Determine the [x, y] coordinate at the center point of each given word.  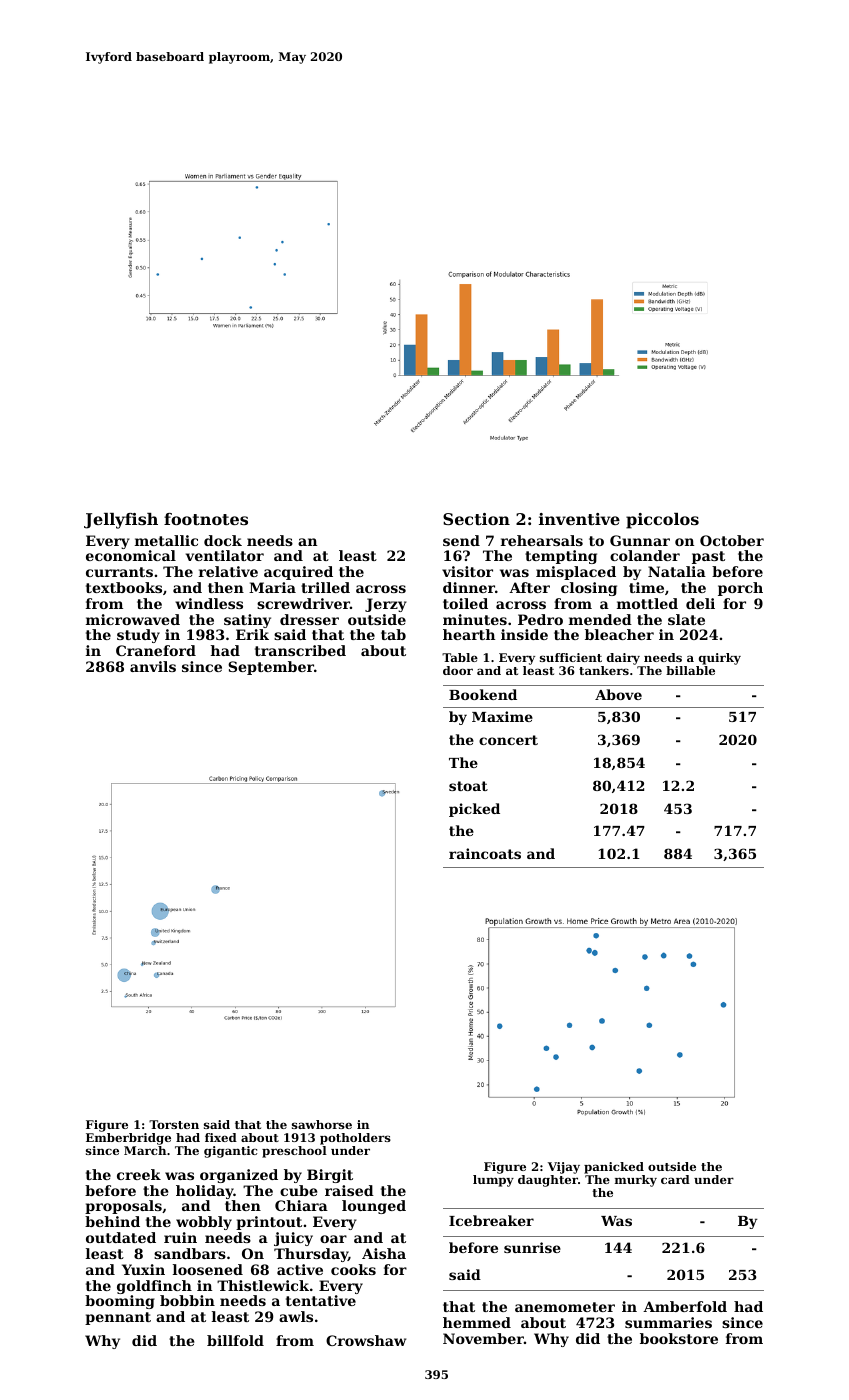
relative [228, 571]
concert [508, 740]
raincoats [485, 853]
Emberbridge [128, 1139]
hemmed [477, 1322]
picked [474, 810]
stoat [468, 786]
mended [600, 619]
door [458, 670]
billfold [235, 1340]
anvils [153, 666]
